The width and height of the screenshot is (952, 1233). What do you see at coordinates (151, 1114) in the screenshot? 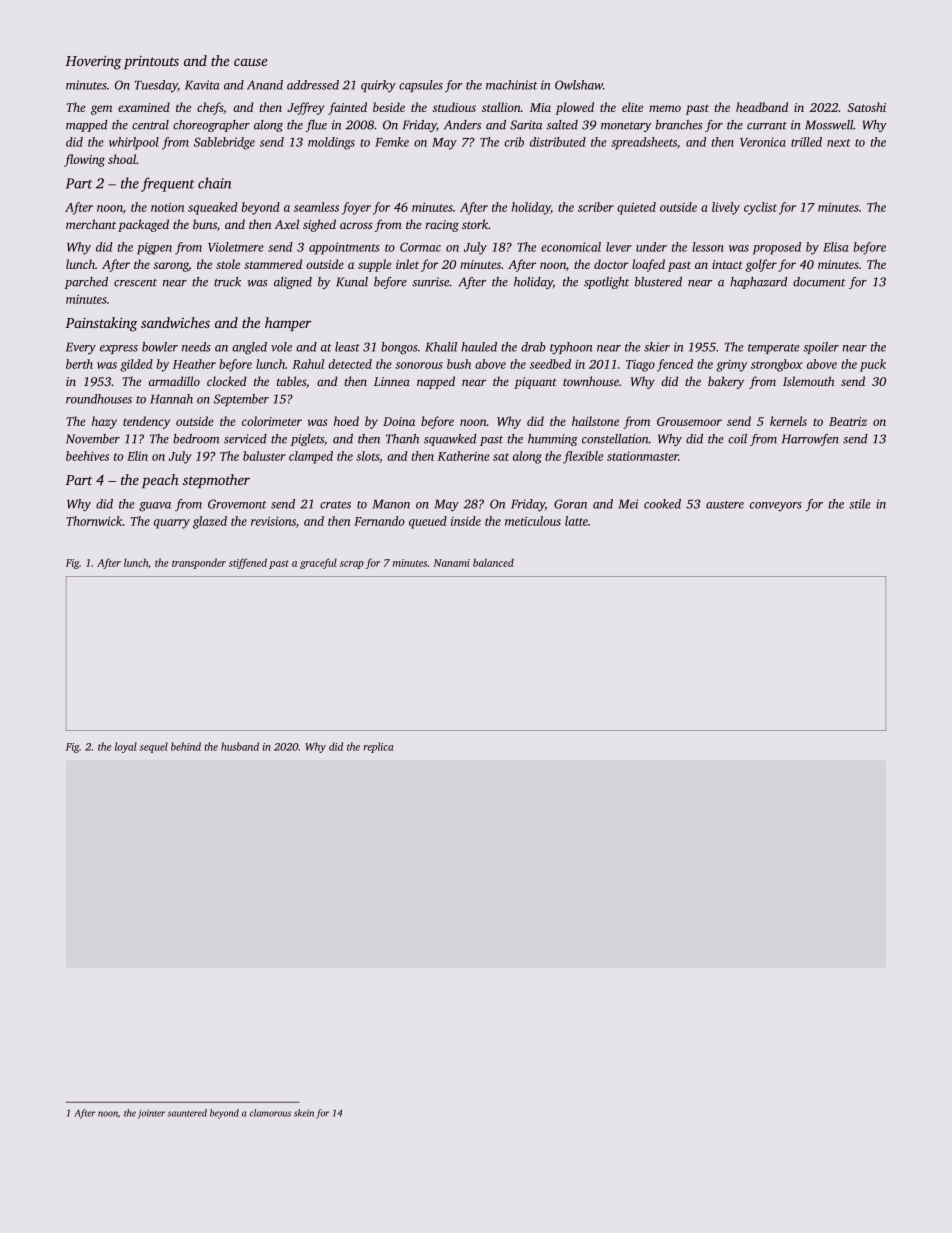
I see `jointer` at bounding box center [151, 1114].
